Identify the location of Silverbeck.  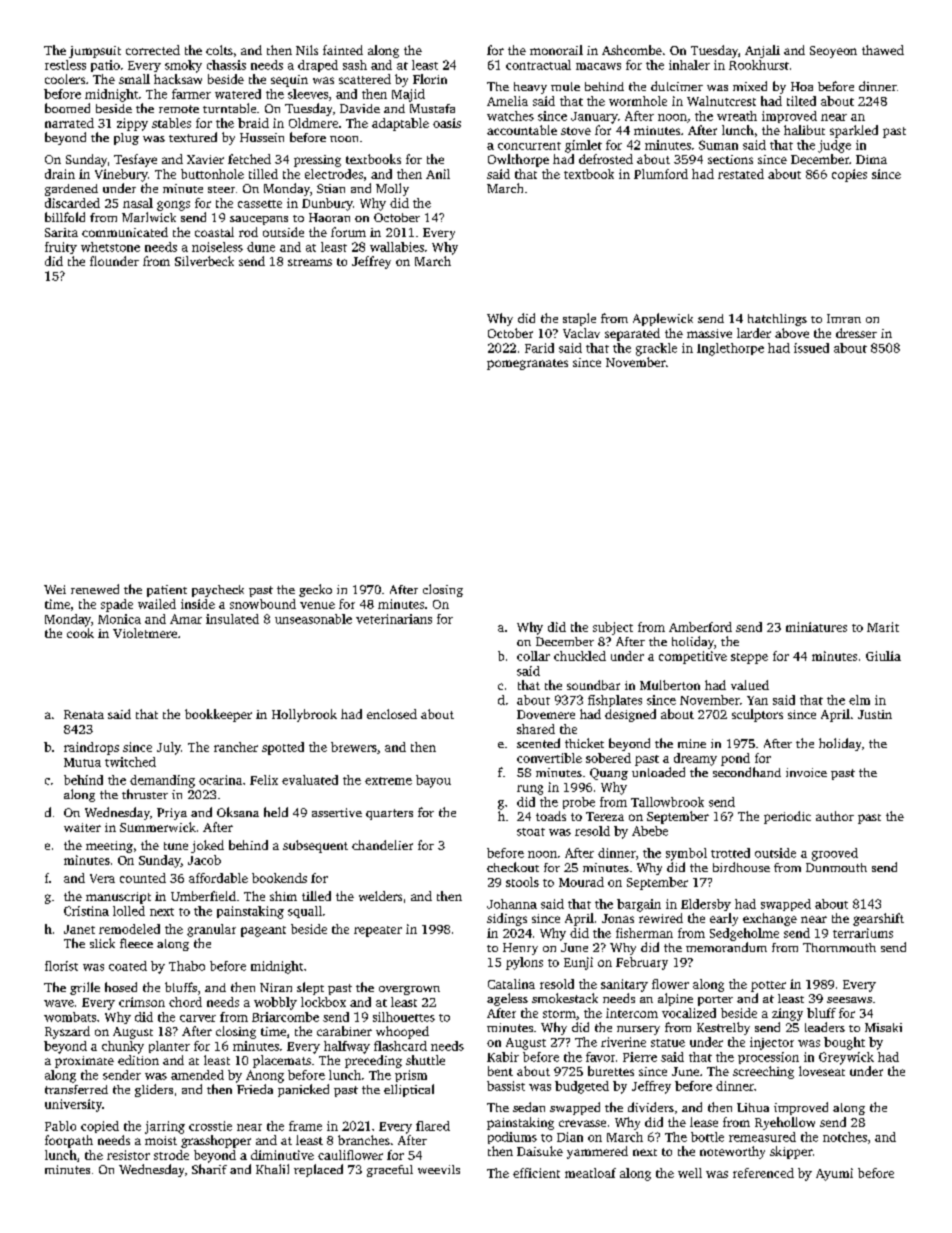
(204, 261).
